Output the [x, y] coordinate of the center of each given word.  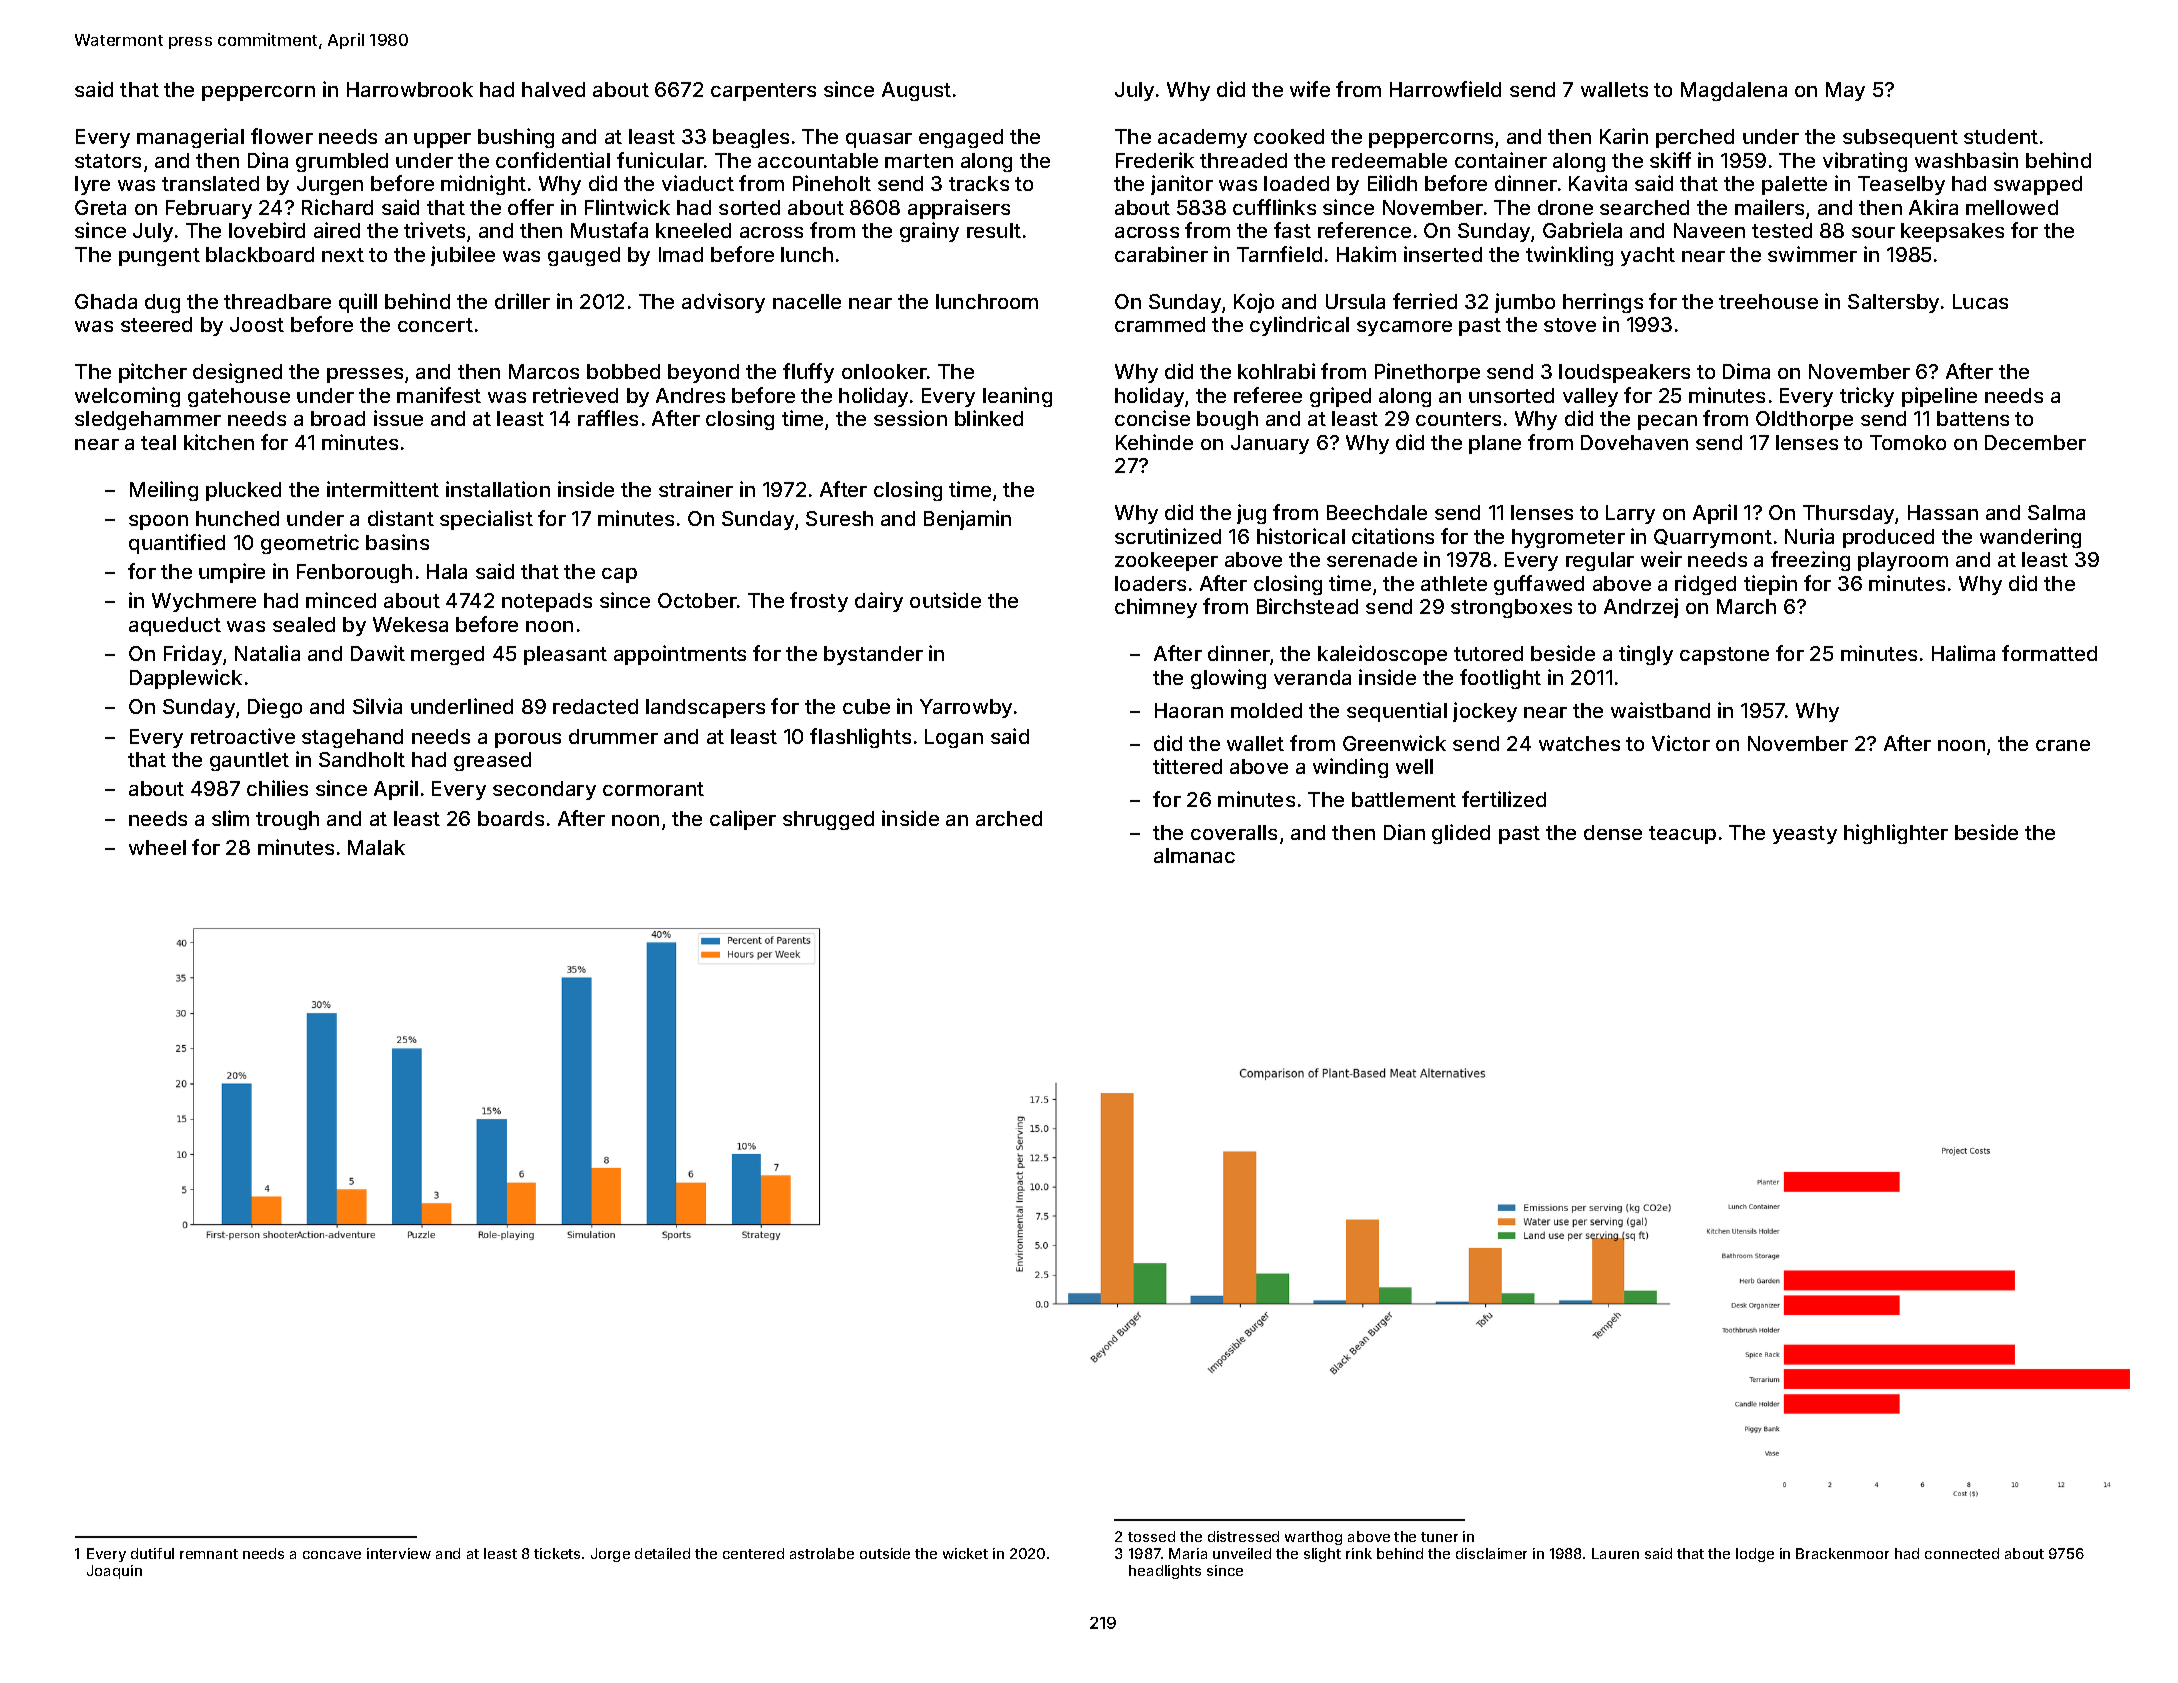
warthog [1313, 1538]
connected [1962, 1553]
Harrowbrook [410, 89]
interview [399, 1553]
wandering [2030, 538]
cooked [1289, 136]
